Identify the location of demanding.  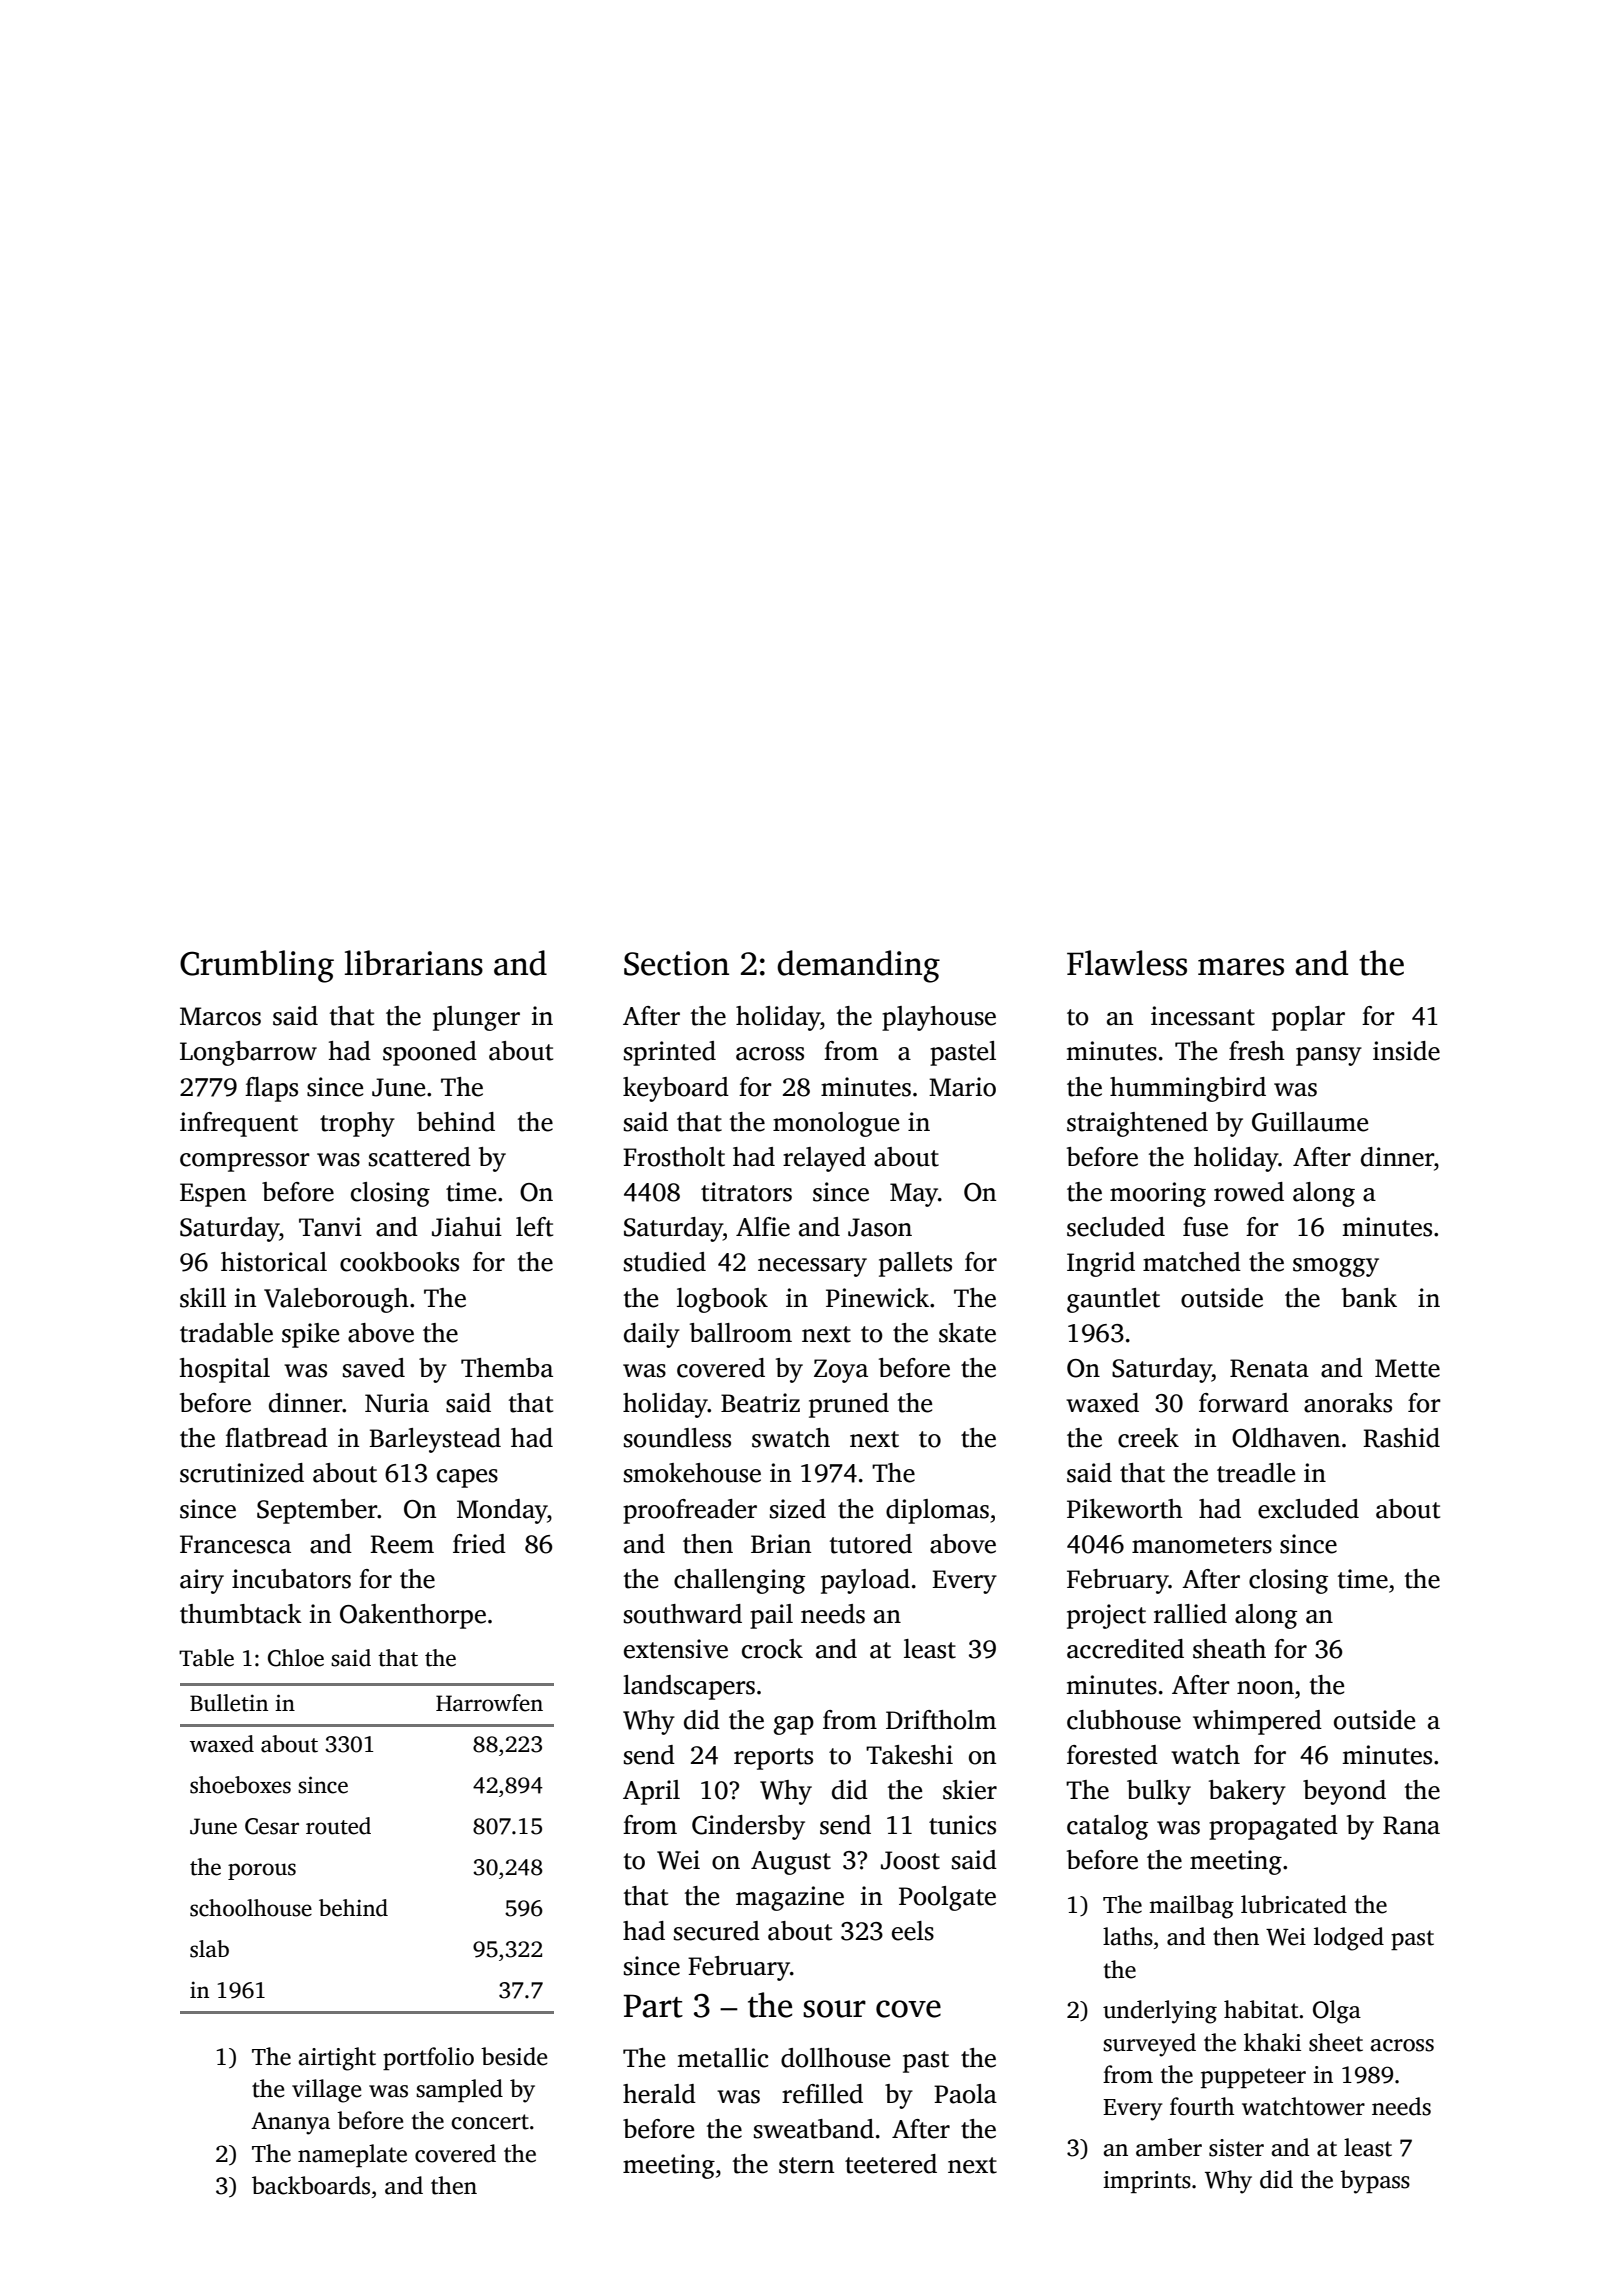
(858, 966).
